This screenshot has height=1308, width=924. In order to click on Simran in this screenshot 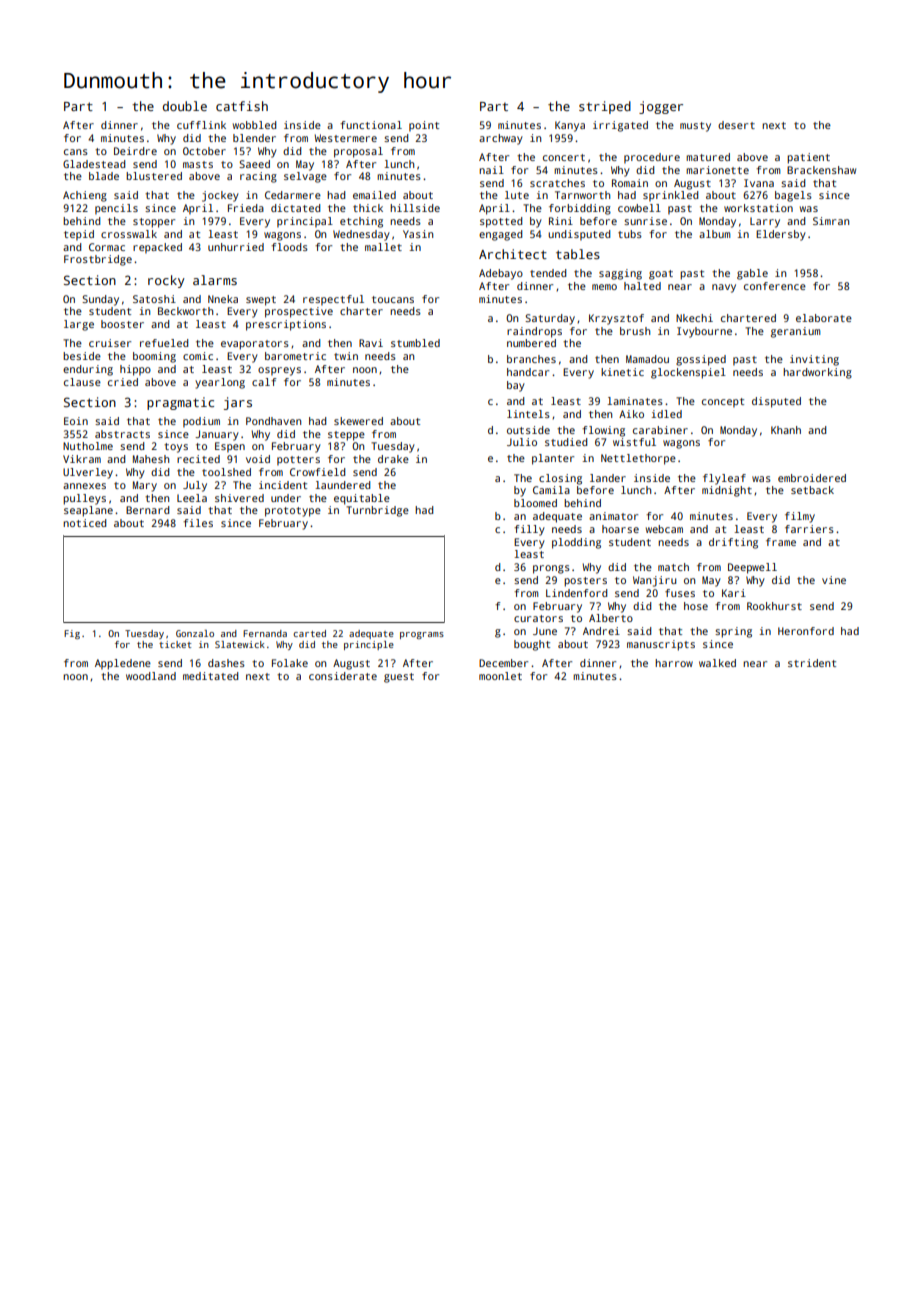, I will do `click(831, 221)`.
